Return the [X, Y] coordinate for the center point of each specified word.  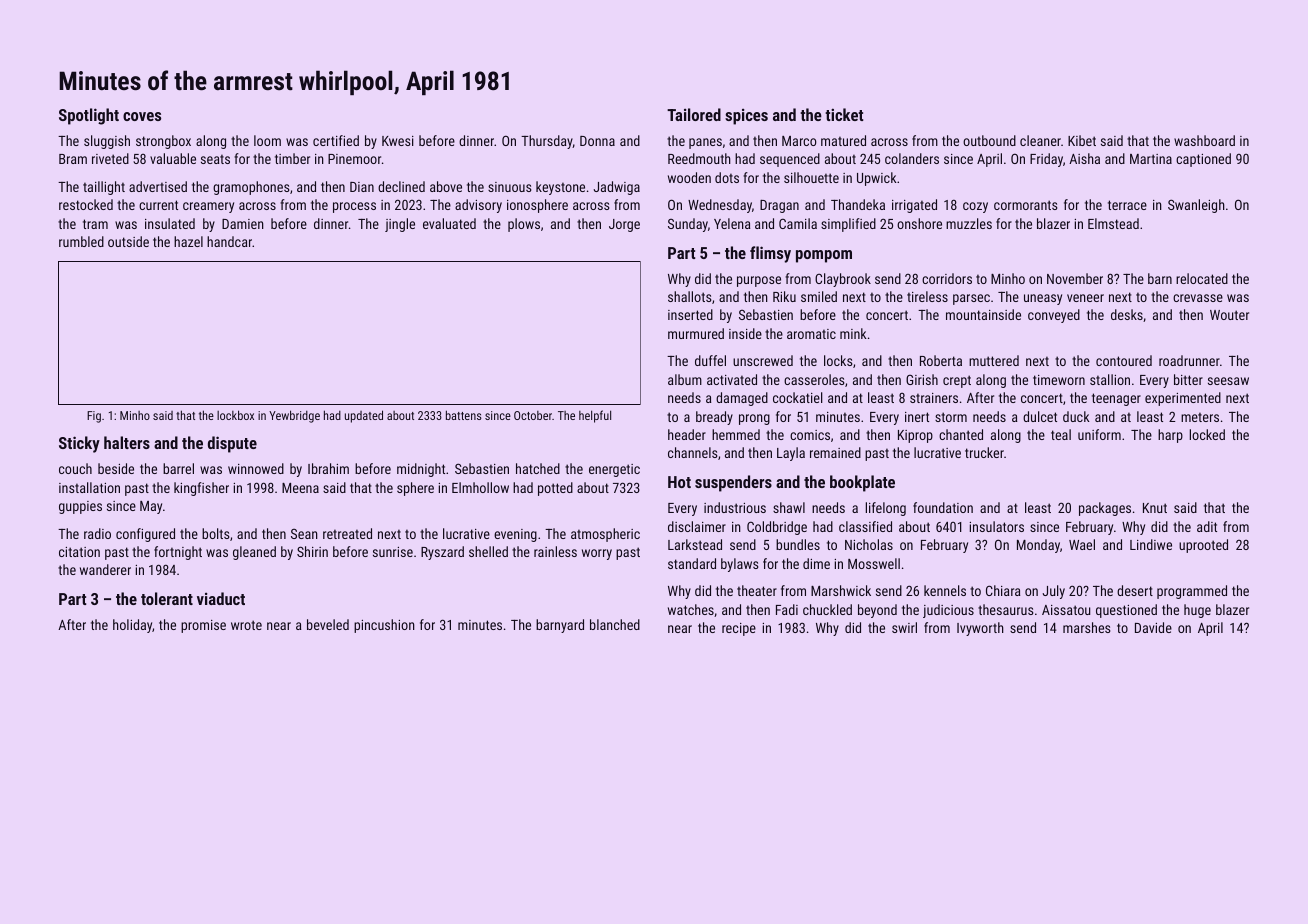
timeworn [1059, 380]
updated [364, 416]
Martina [1151, 159]
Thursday [547, 142]
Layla [791, 454]
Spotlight [89, 116]
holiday [132, 626]
